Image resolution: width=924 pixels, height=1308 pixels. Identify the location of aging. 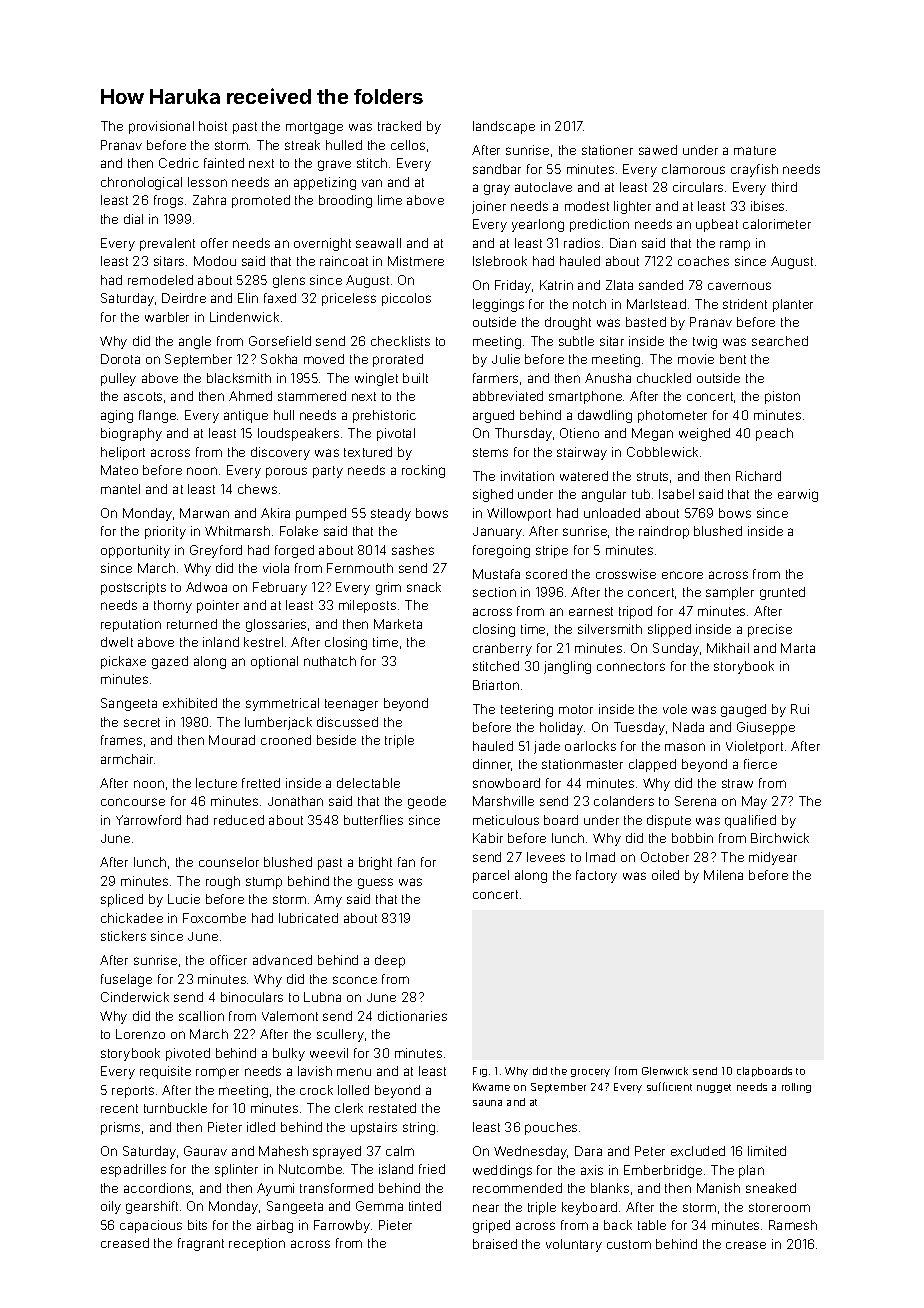
(117, 416).
